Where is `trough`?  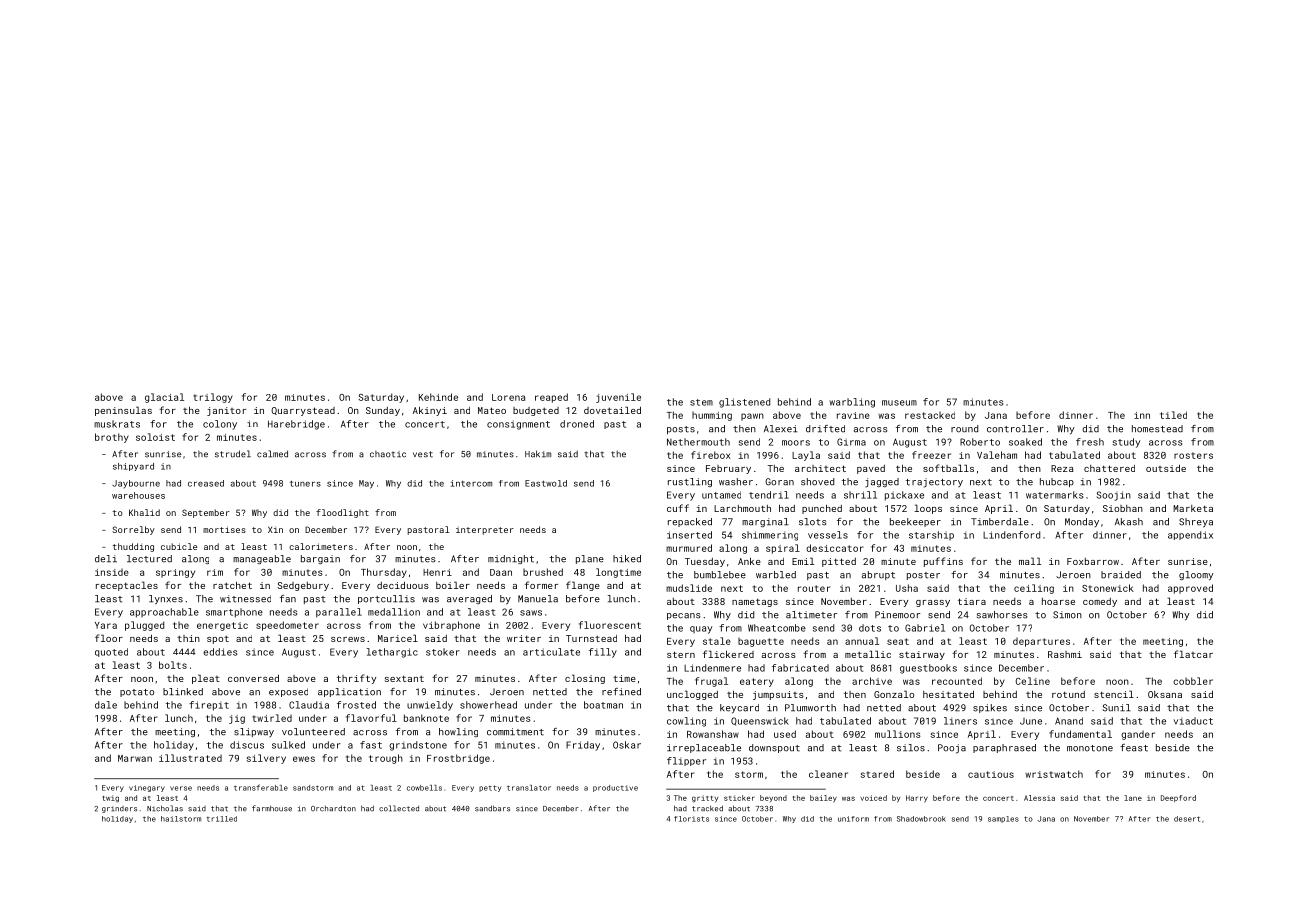 trough is located at coordinates (386, 759).
